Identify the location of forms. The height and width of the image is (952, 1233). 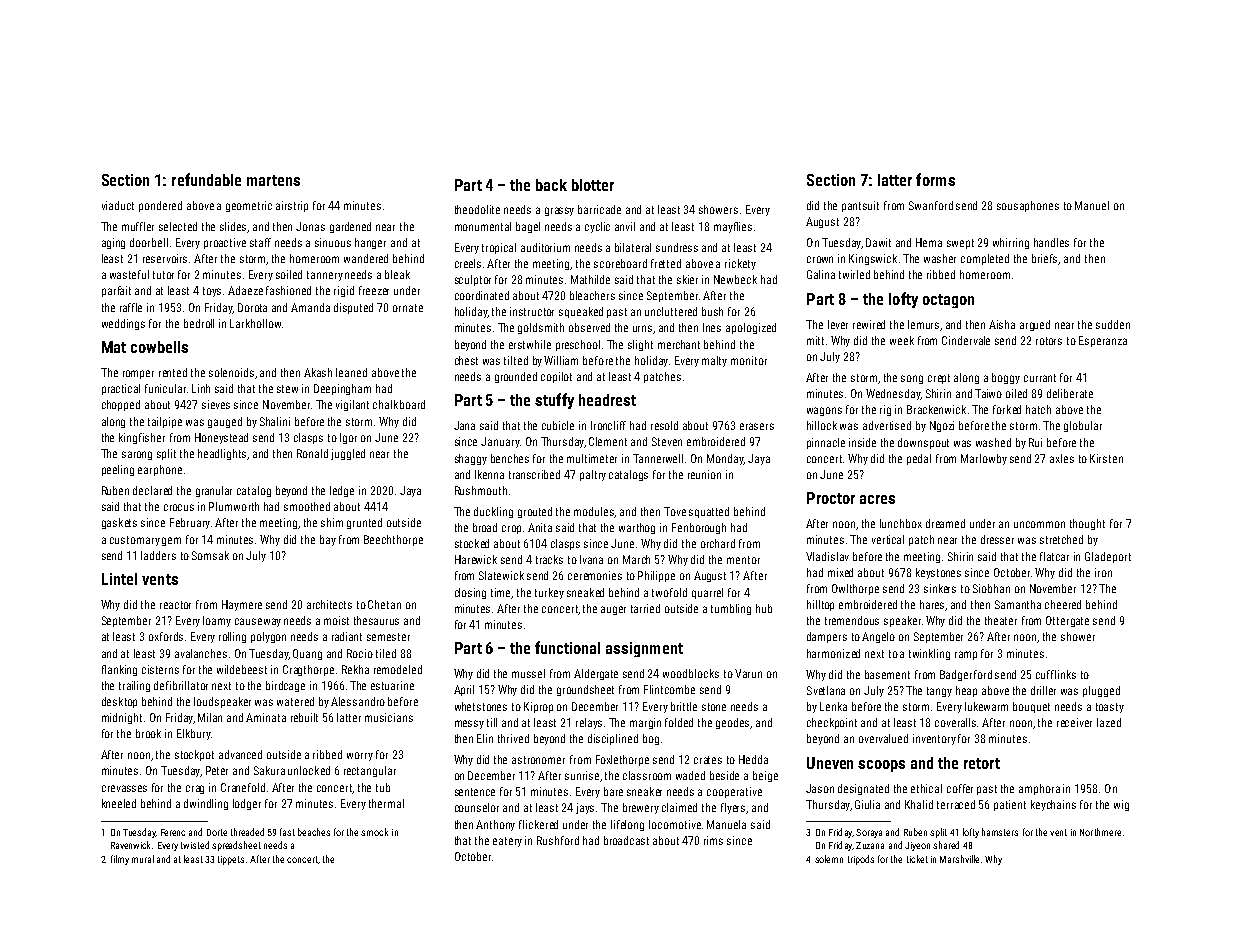
(935, 179).
